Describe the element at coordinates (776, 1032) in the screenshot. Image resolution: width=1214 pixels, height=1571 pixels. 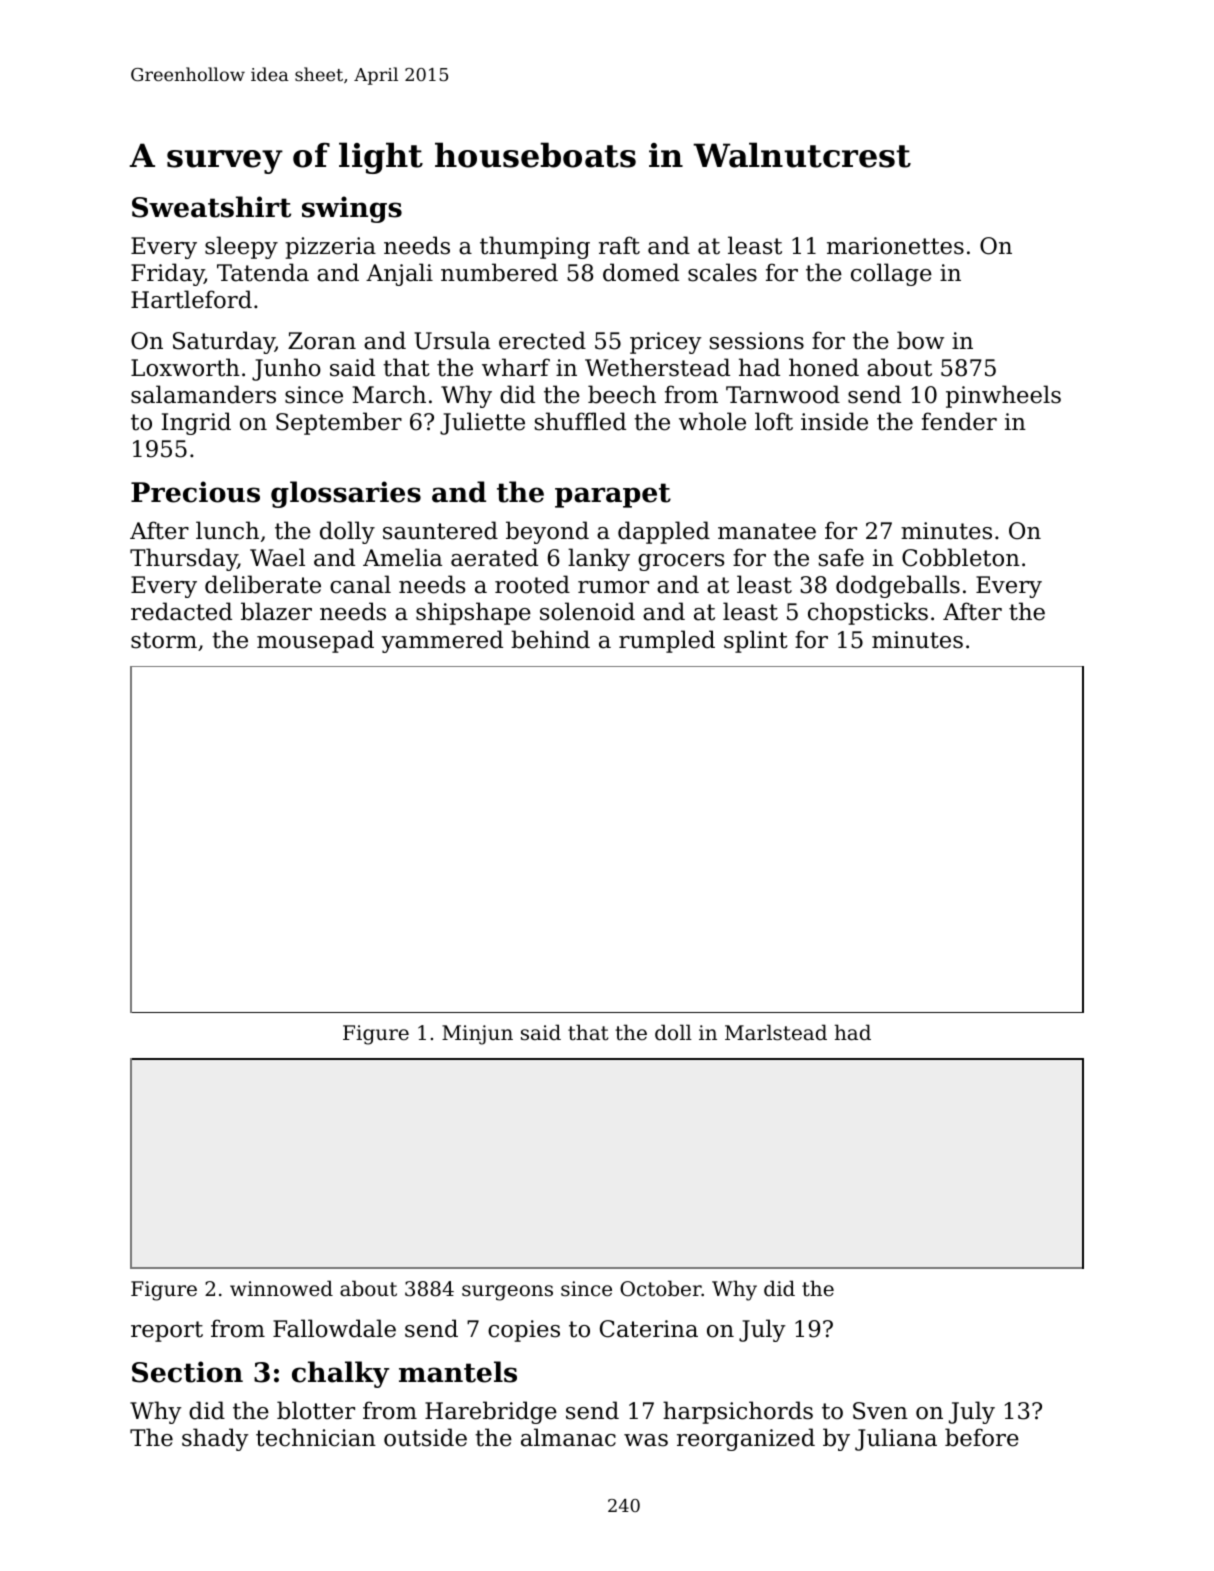
I see `Marlstead` at that location.
